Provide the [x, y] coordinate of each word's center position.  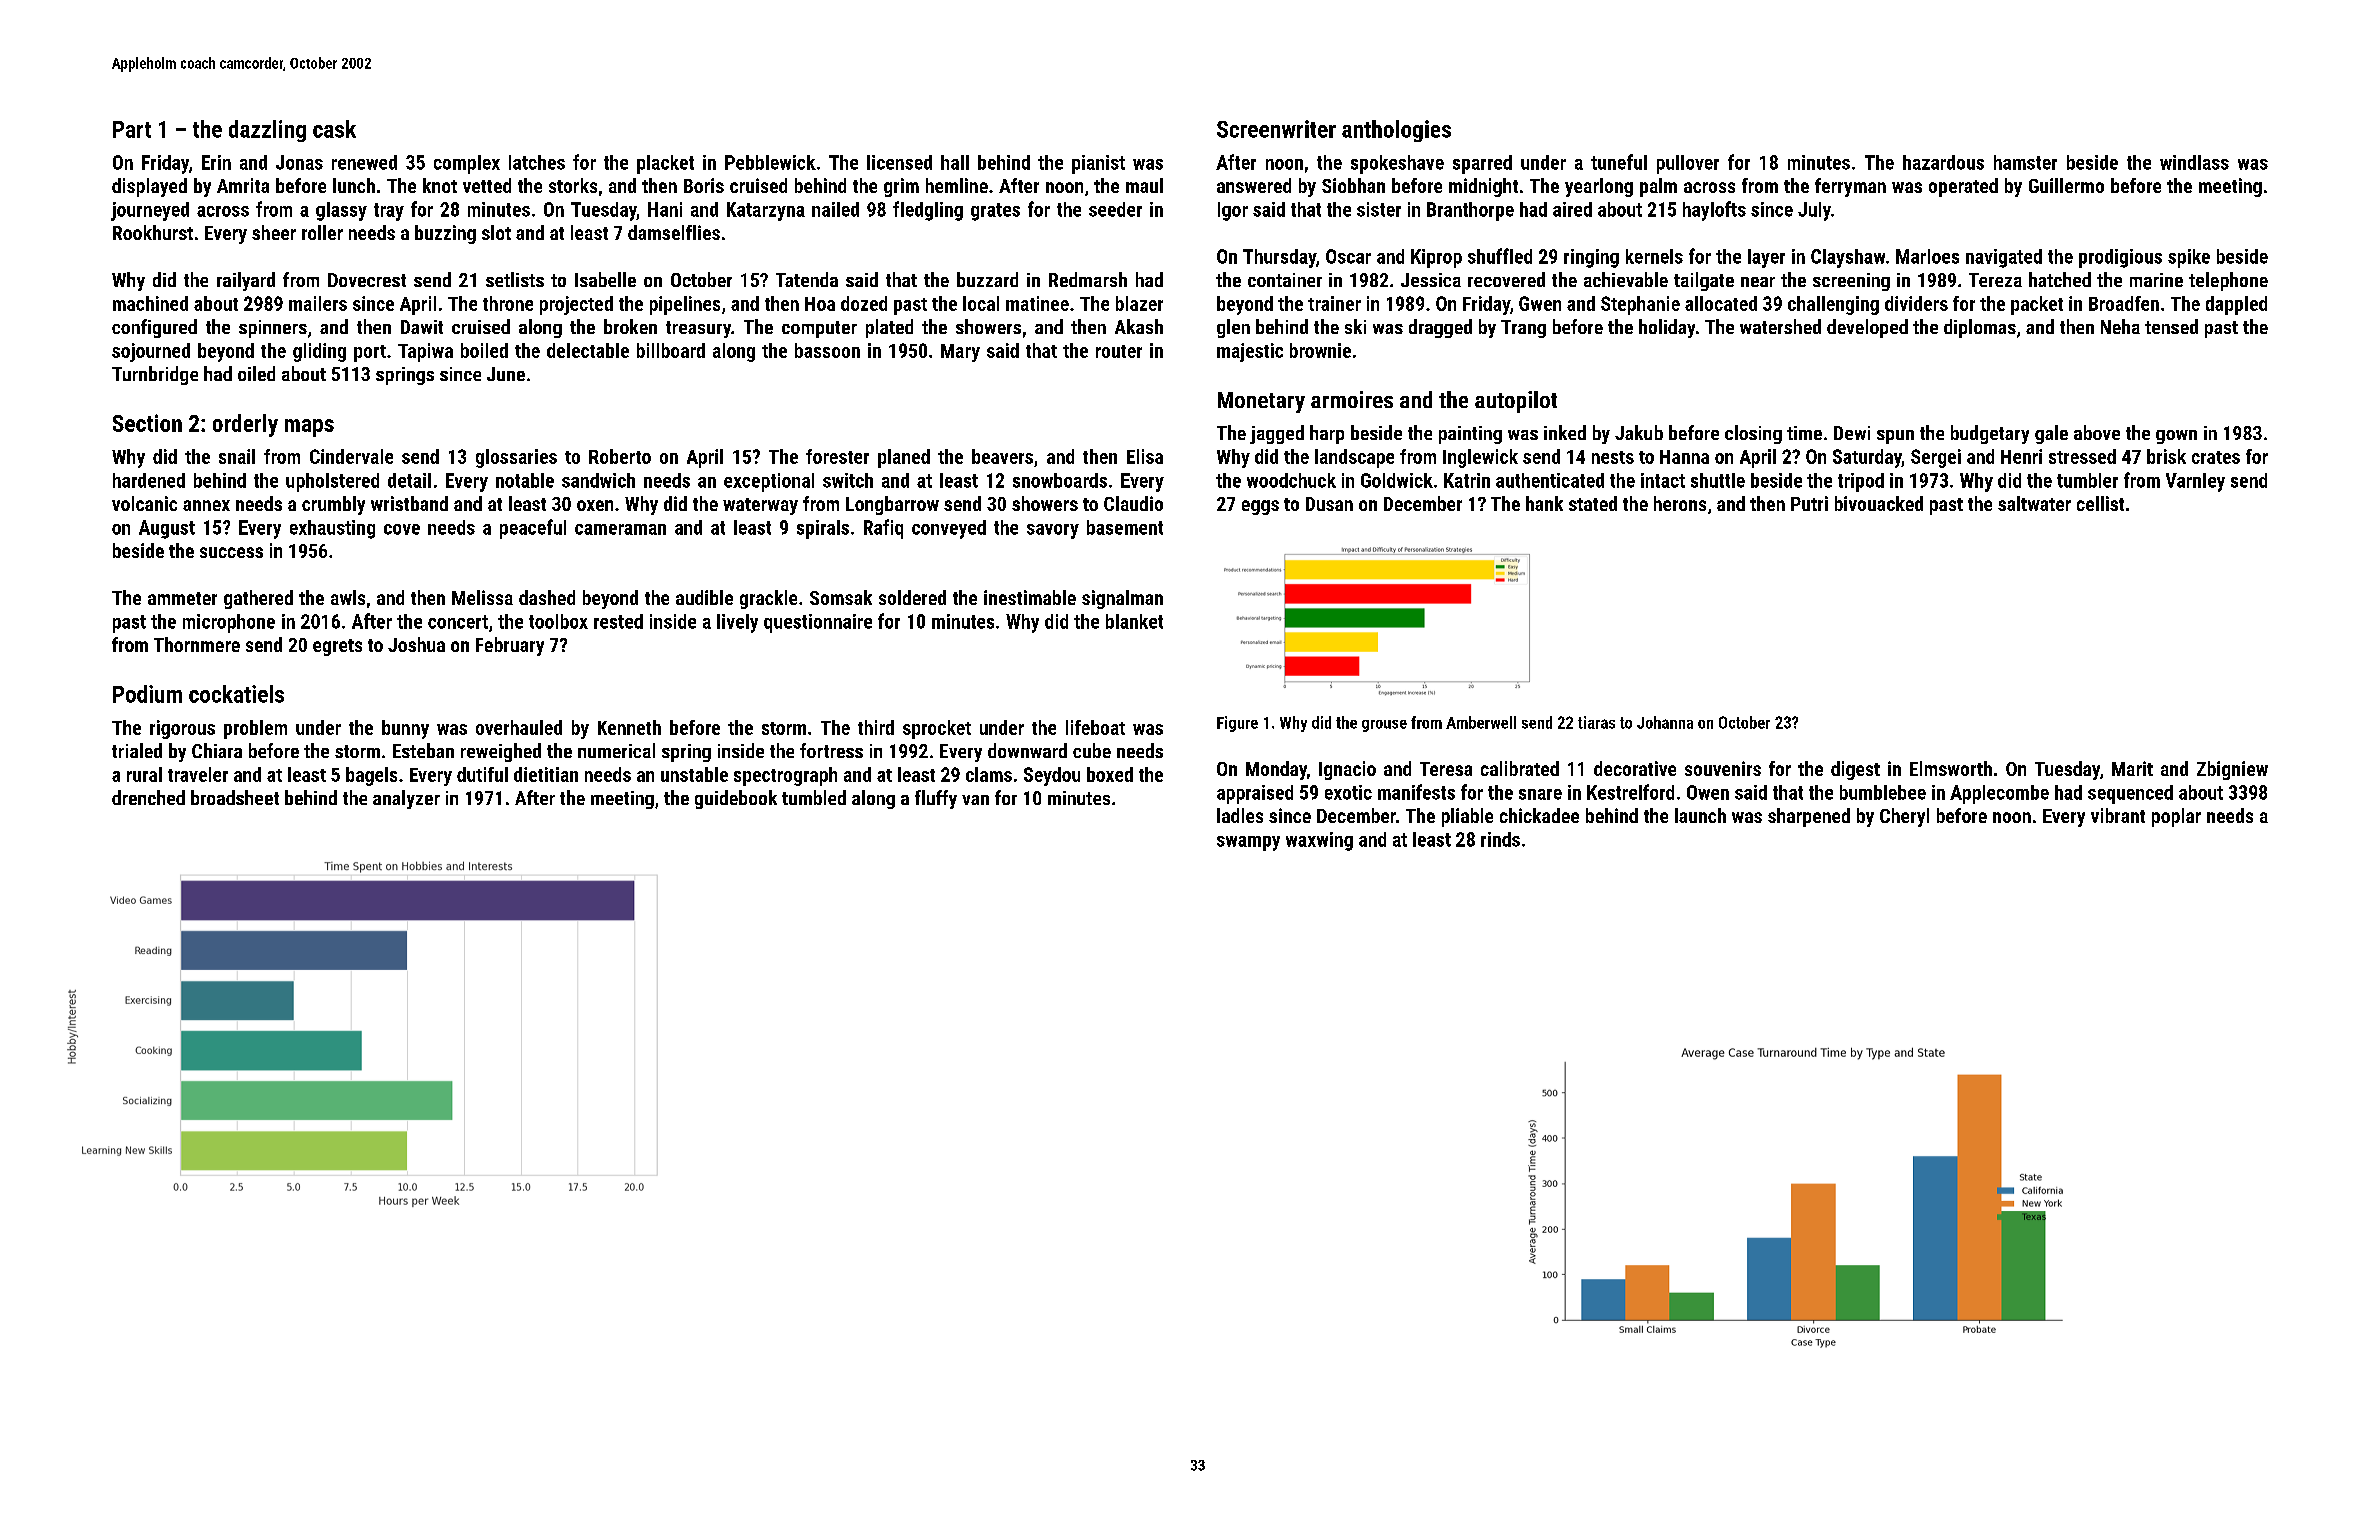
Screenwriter [1276, 129]
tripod [1861, 482]
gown [2176, 437]
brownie [1320, 350]
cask [334, 129]
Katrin [1467, 480]
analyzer [406, 799]
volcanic [144, 503]
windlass [2194, 162]
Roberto [620, 456]
